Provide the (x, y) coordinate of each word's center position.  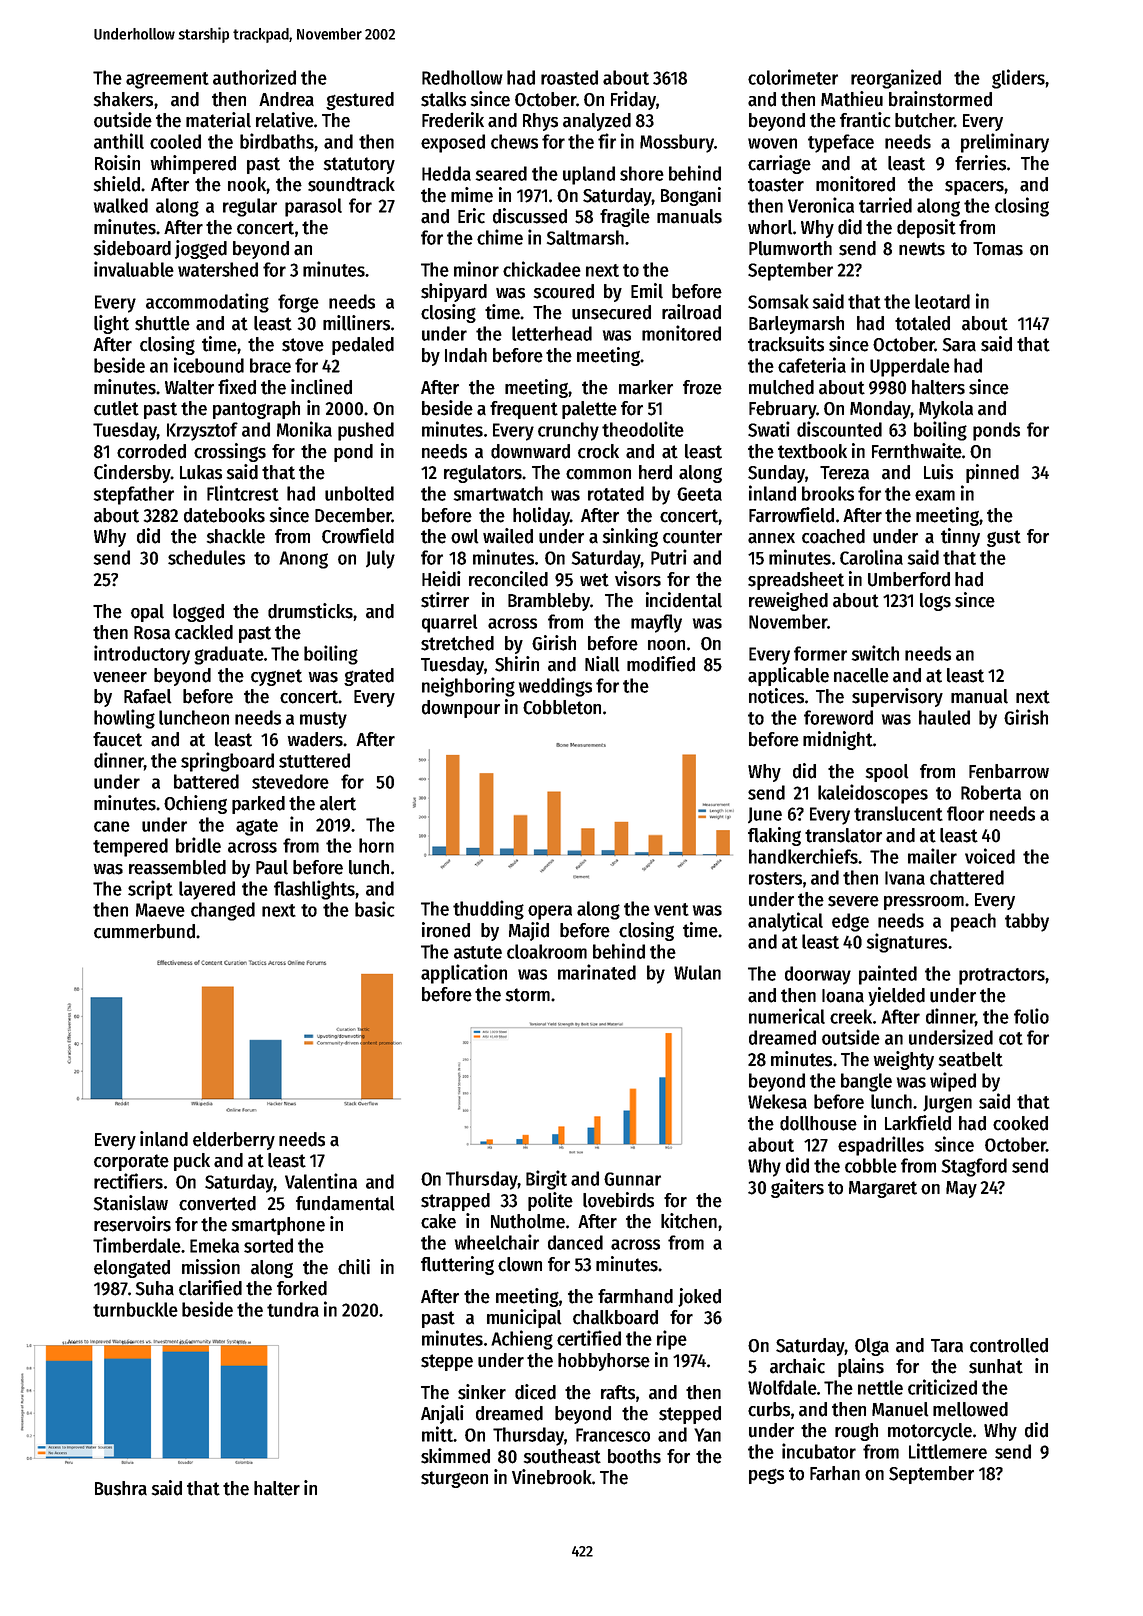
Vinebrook (552, 1477)
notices (776, 696)
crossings (230, 452)
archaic (797, 1366)
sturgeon (454, 1479)
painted (888, 975)
